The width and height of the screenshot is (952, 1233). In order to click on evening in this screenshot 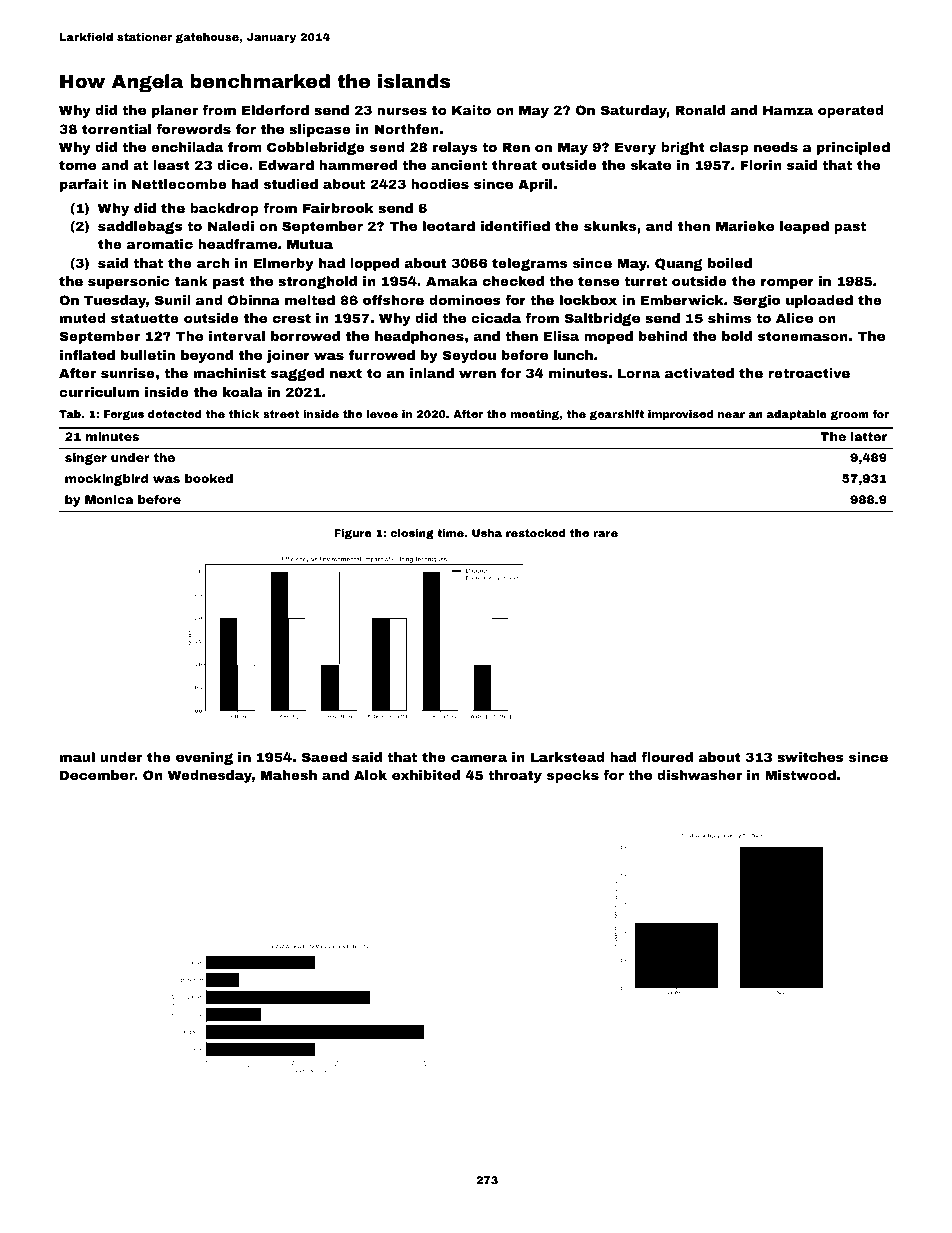, I will do `click(204, 758)`.
